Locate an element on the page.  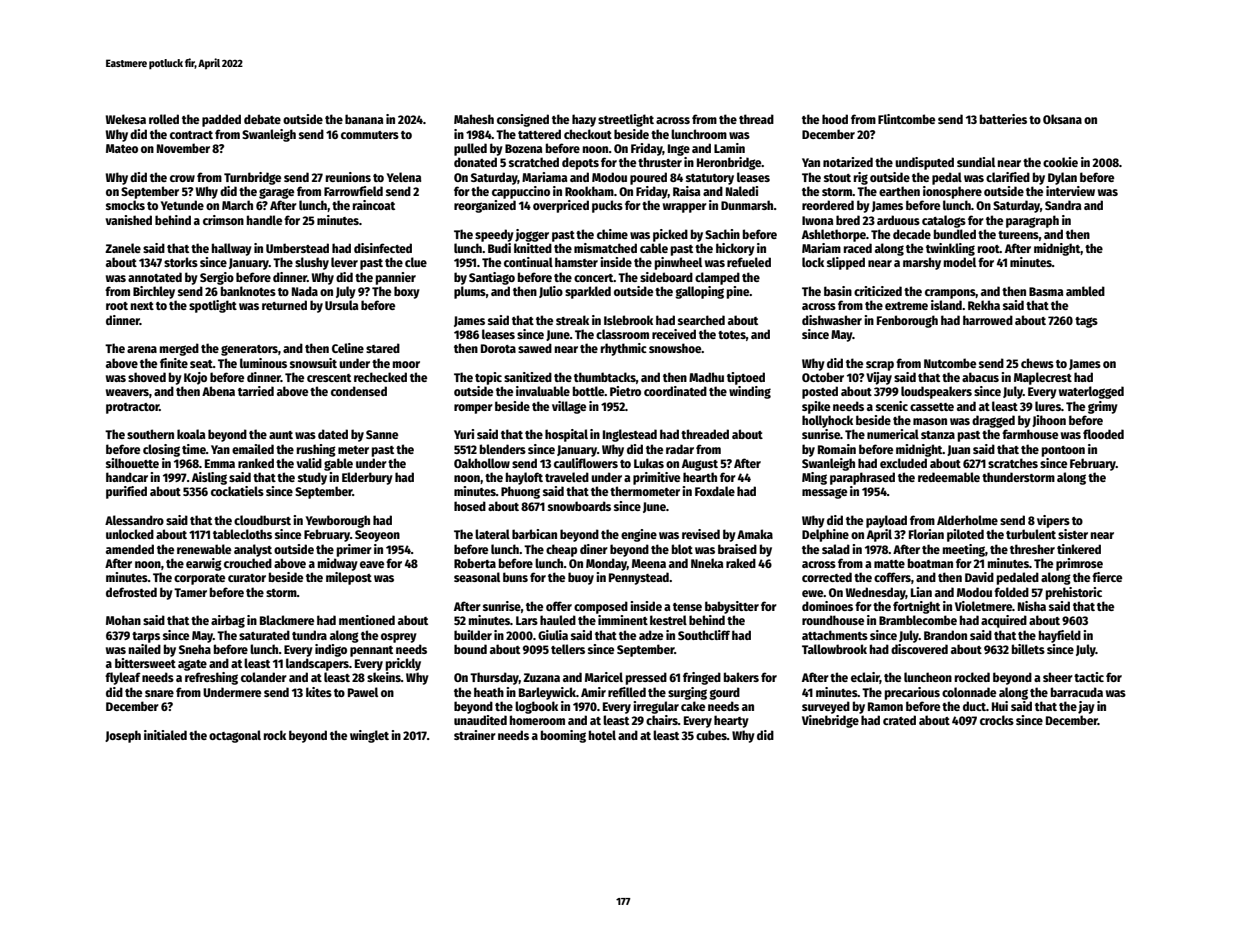
Dunmarsh is located at coordinates (747, 205).
